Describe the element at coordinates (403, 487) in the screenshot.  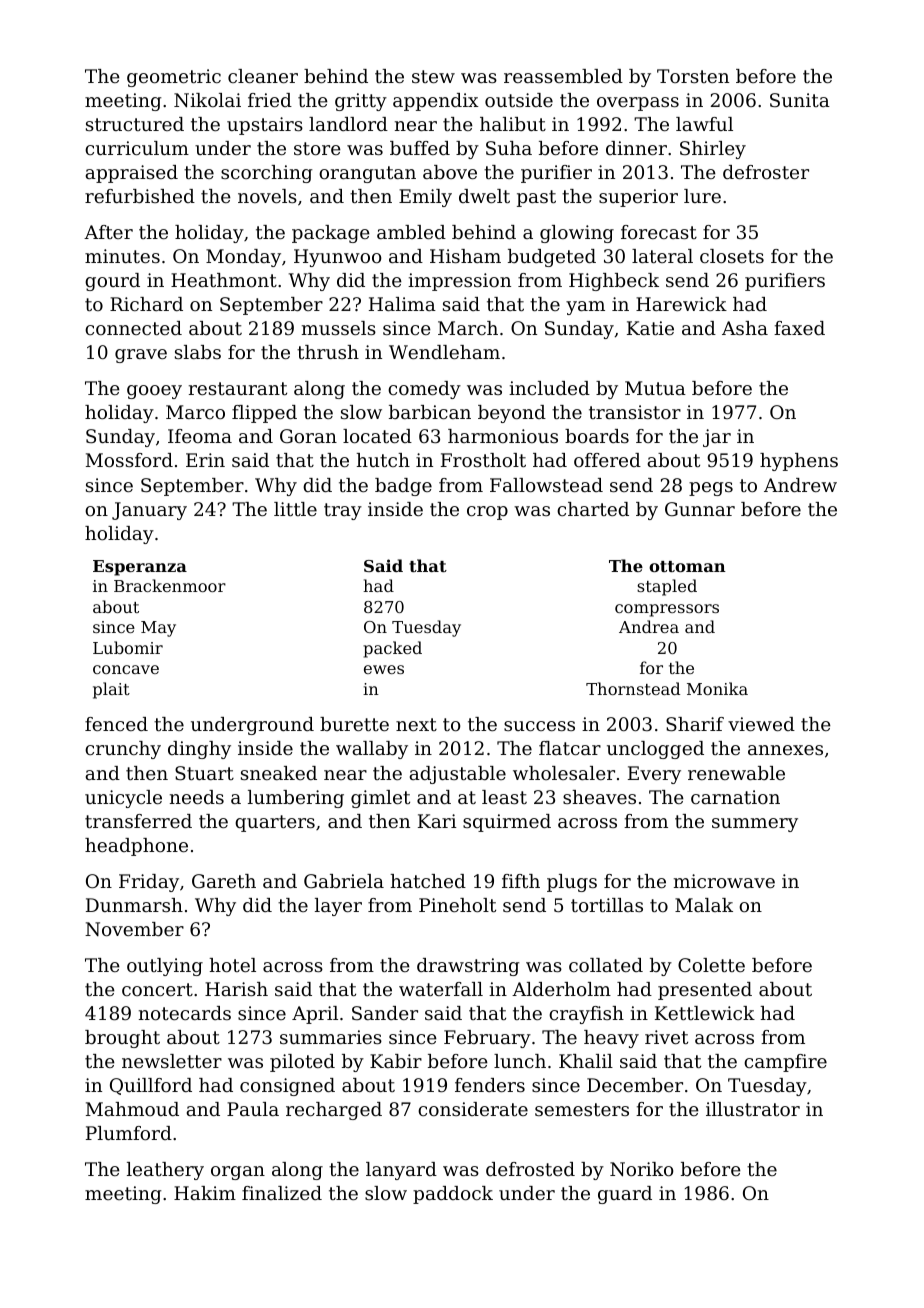
I see `badge` at that location.
